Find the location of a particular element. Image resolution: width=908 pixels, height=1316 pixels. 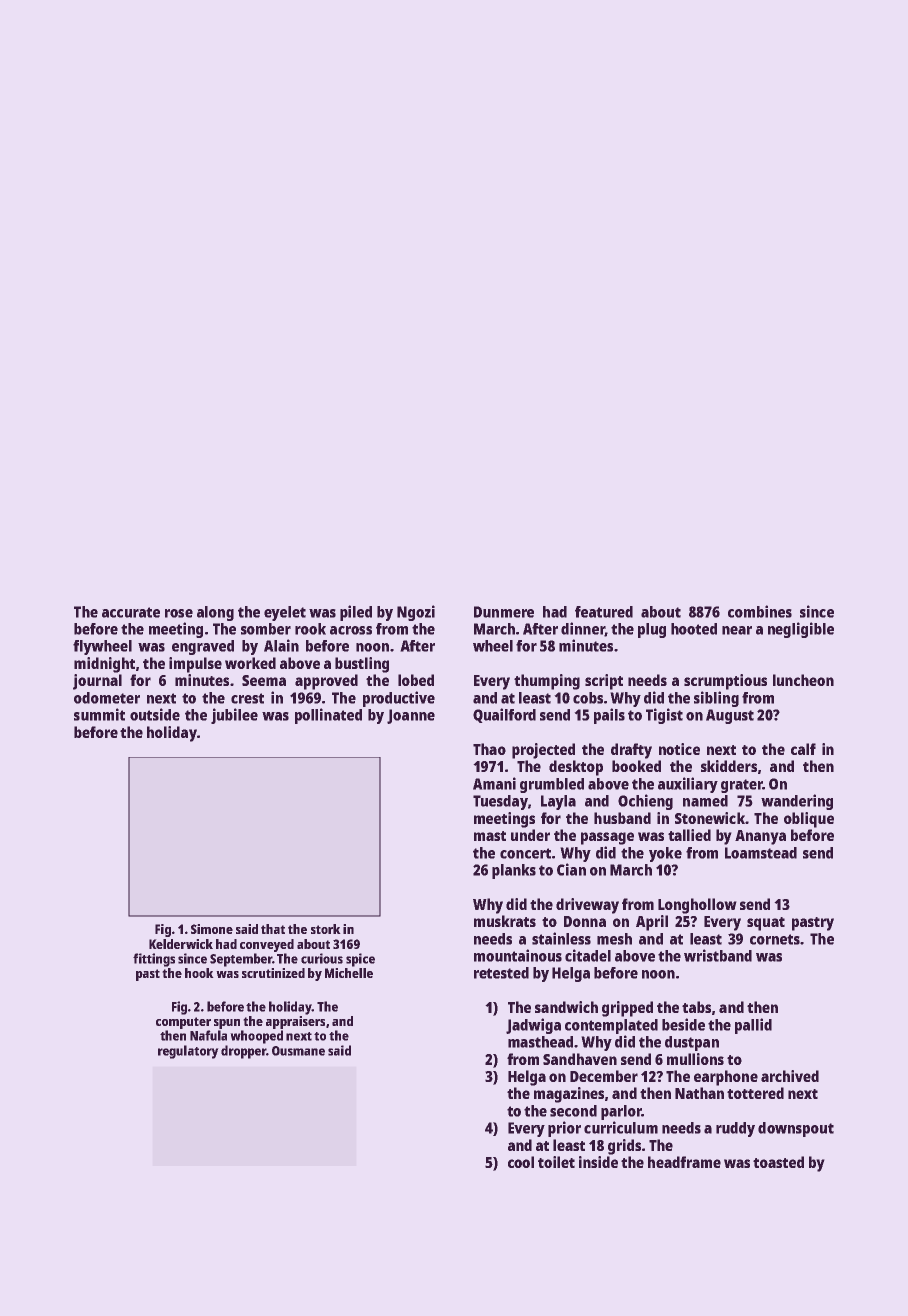

muskrats is located at coordinates (505, 921).
